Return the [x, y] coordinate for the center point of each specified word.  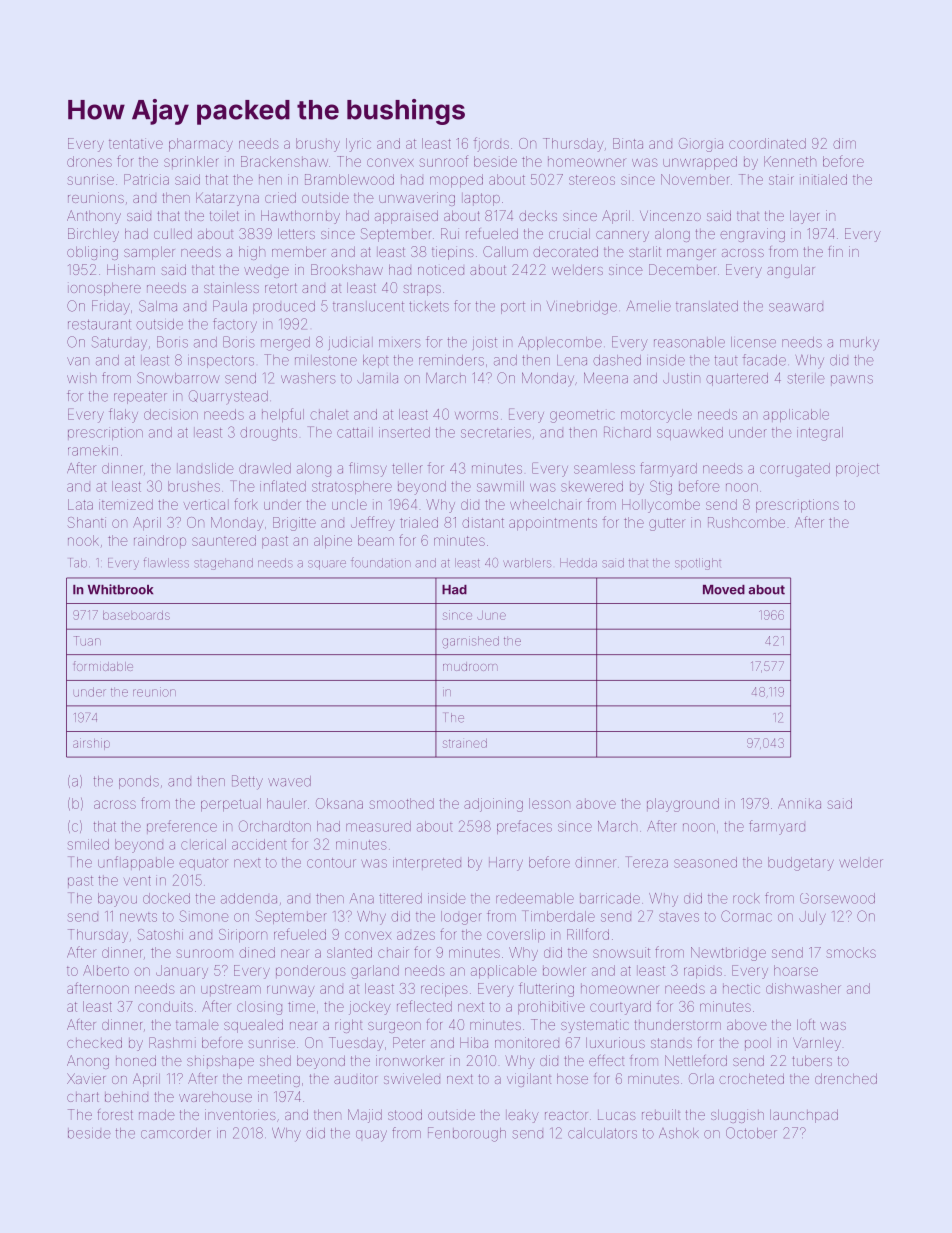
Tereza [647, 862]
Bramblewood [349, 179]
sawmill [500, 486]
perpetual [231, 805]
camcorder [176, 1133]
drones [89, 161]
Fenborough [467, 1134]
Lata [80, 504]
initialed [823, 179]
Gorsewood [837, 898]
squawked [690, 433]
